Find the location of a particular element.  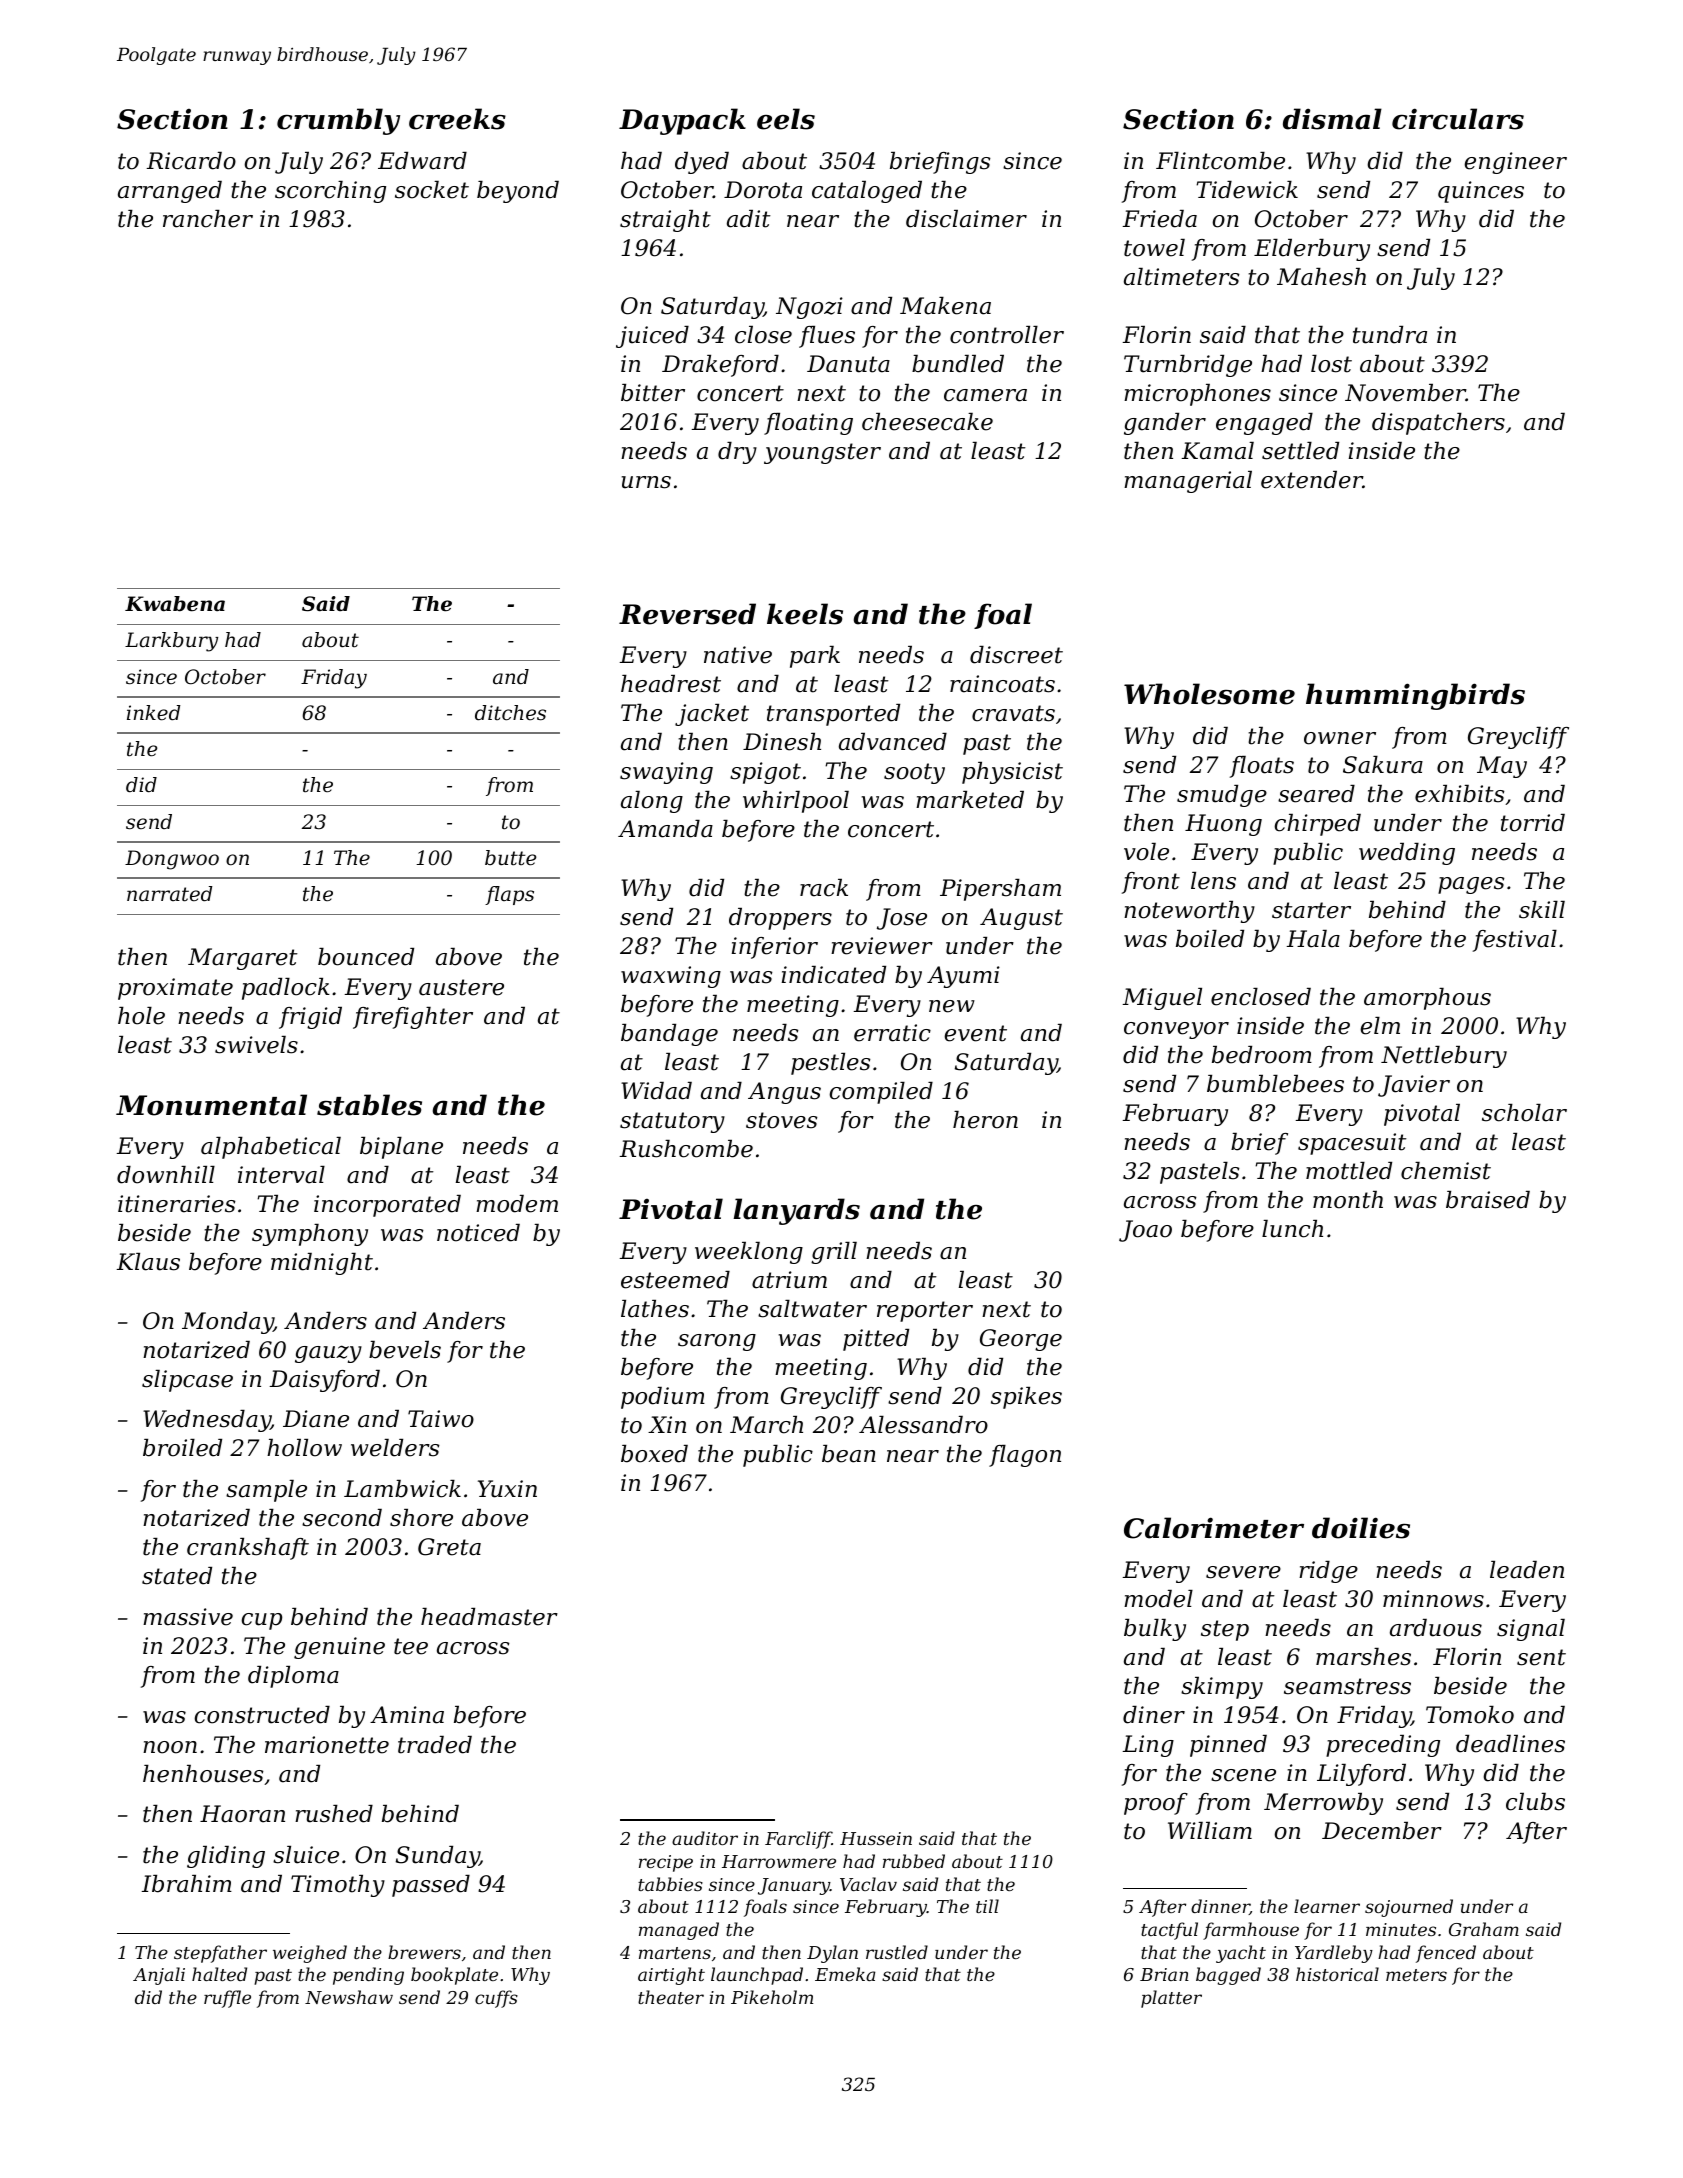

dismal is located at coordinates (1332, 119).
